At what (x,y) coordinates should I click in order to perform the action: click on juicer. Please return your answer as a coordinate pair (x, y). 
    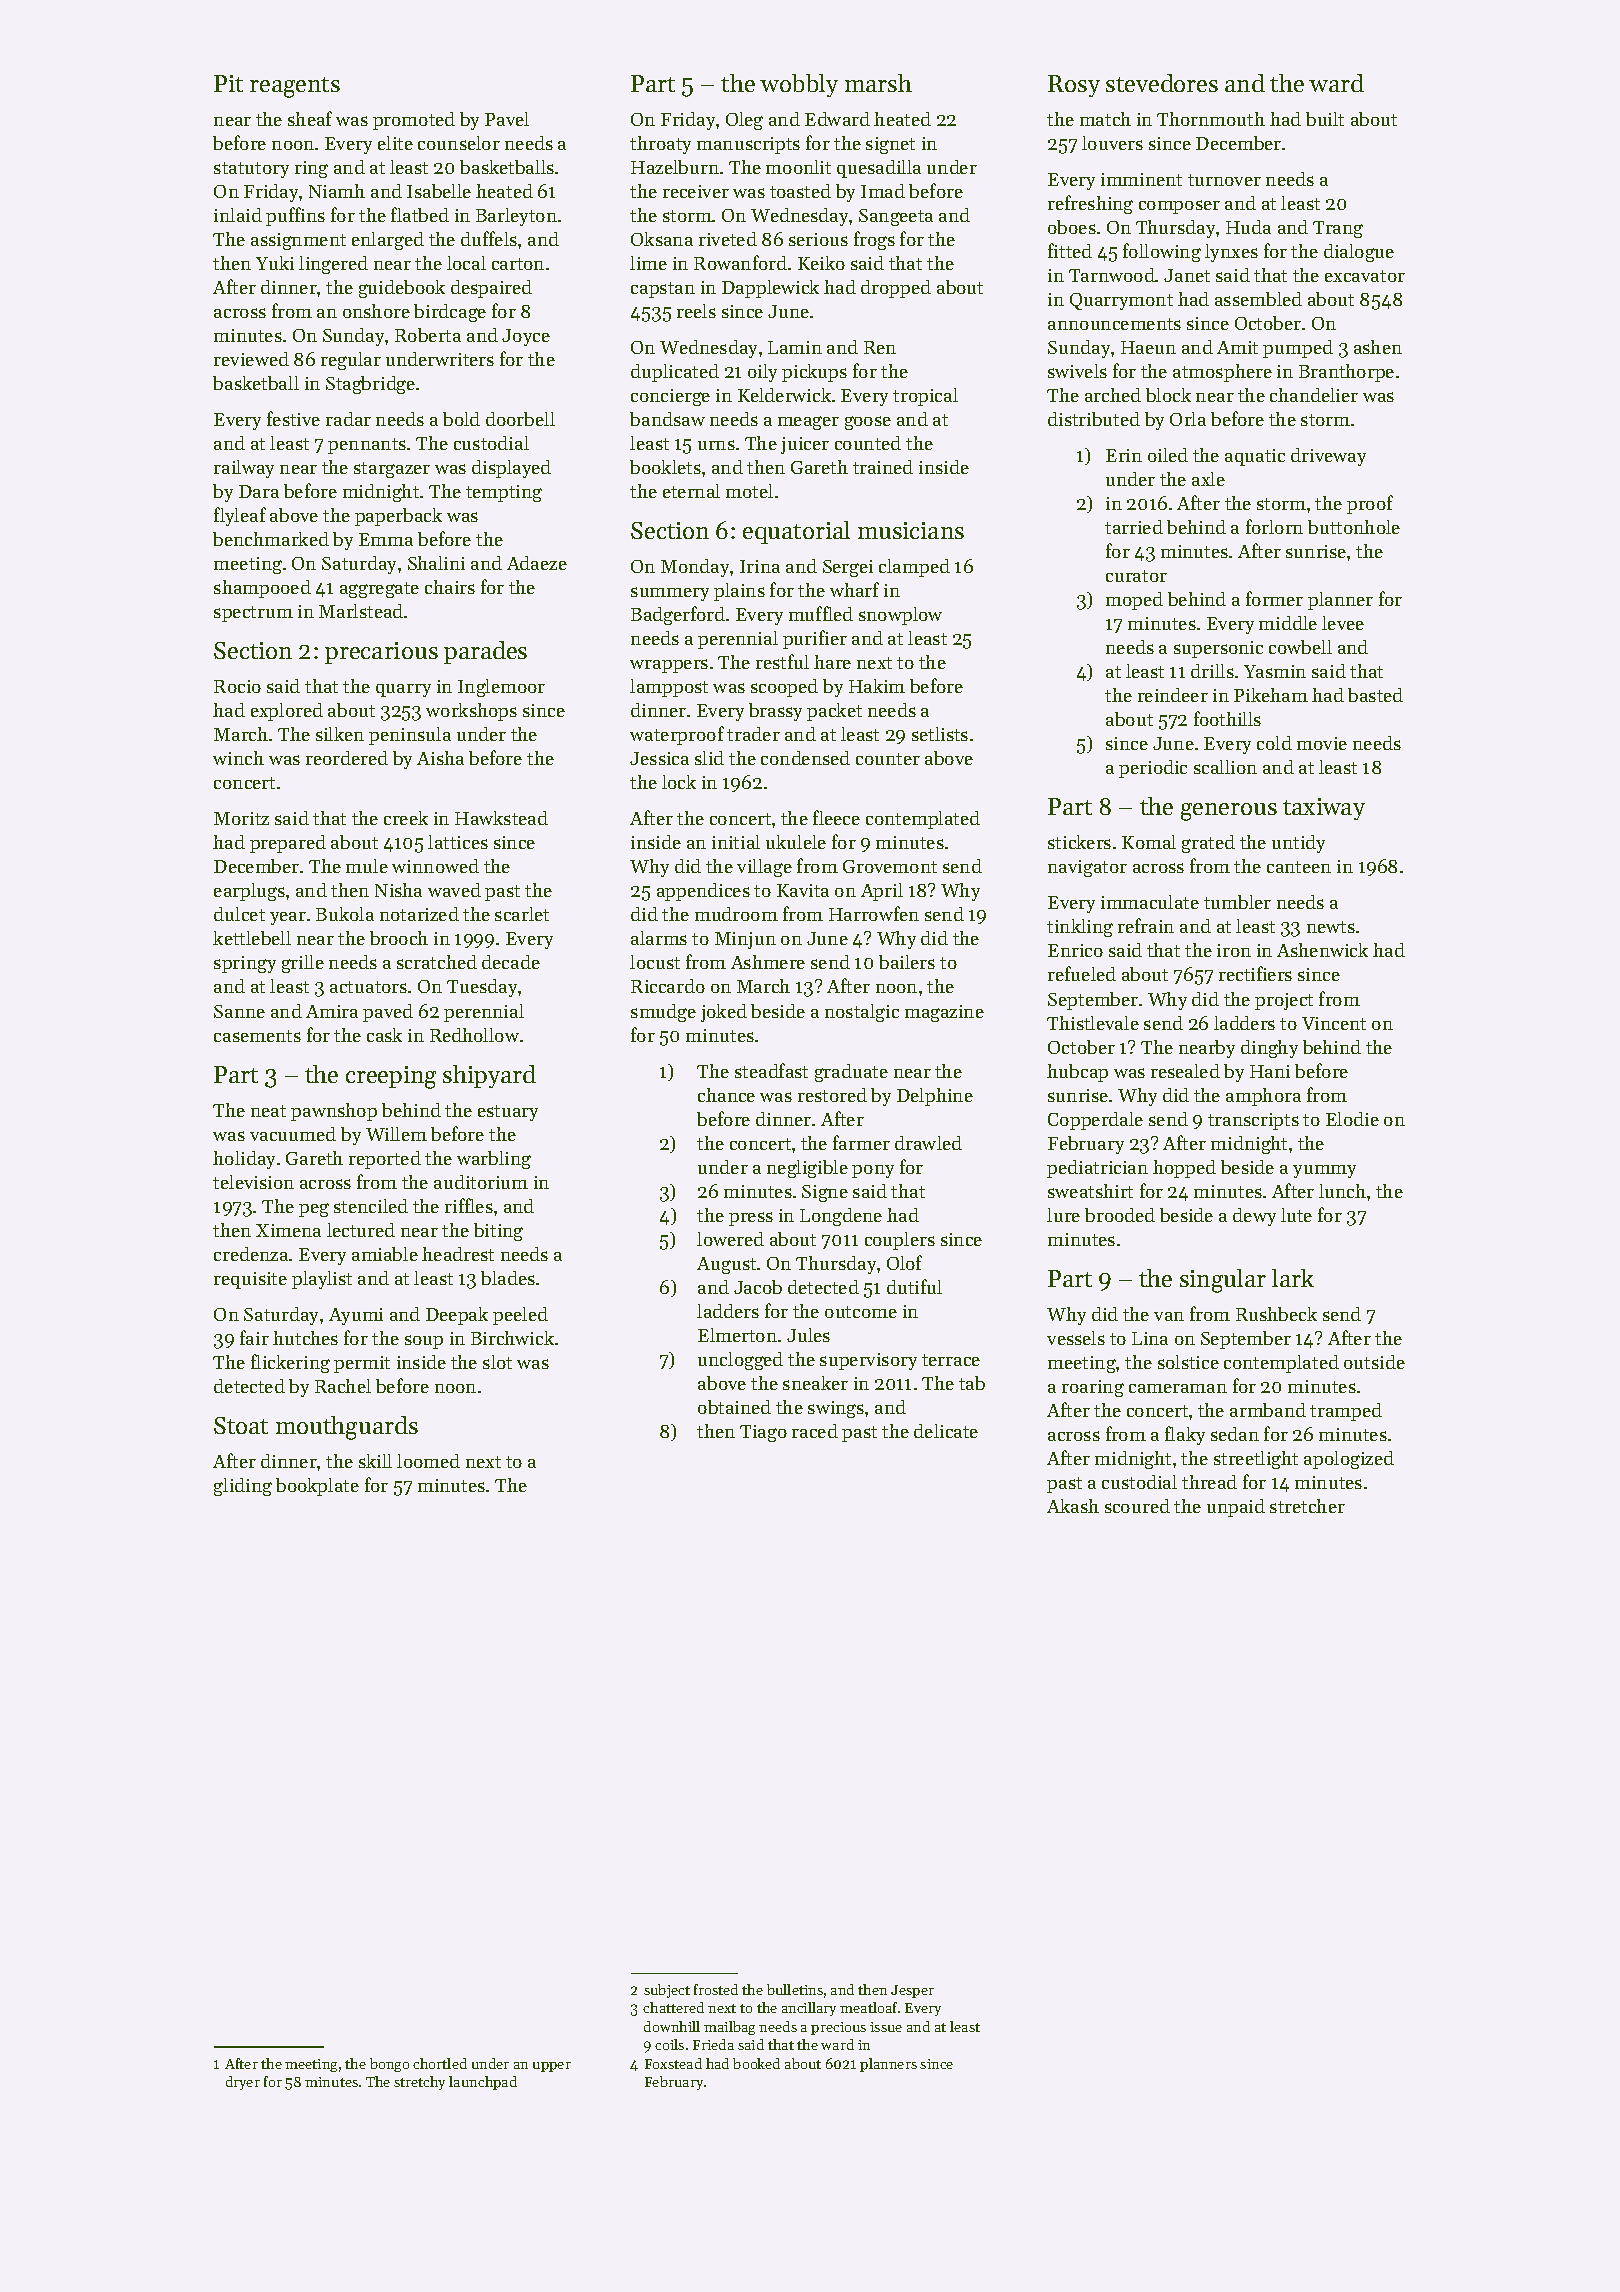
    Looking at the image, I should click on (805, 445).
